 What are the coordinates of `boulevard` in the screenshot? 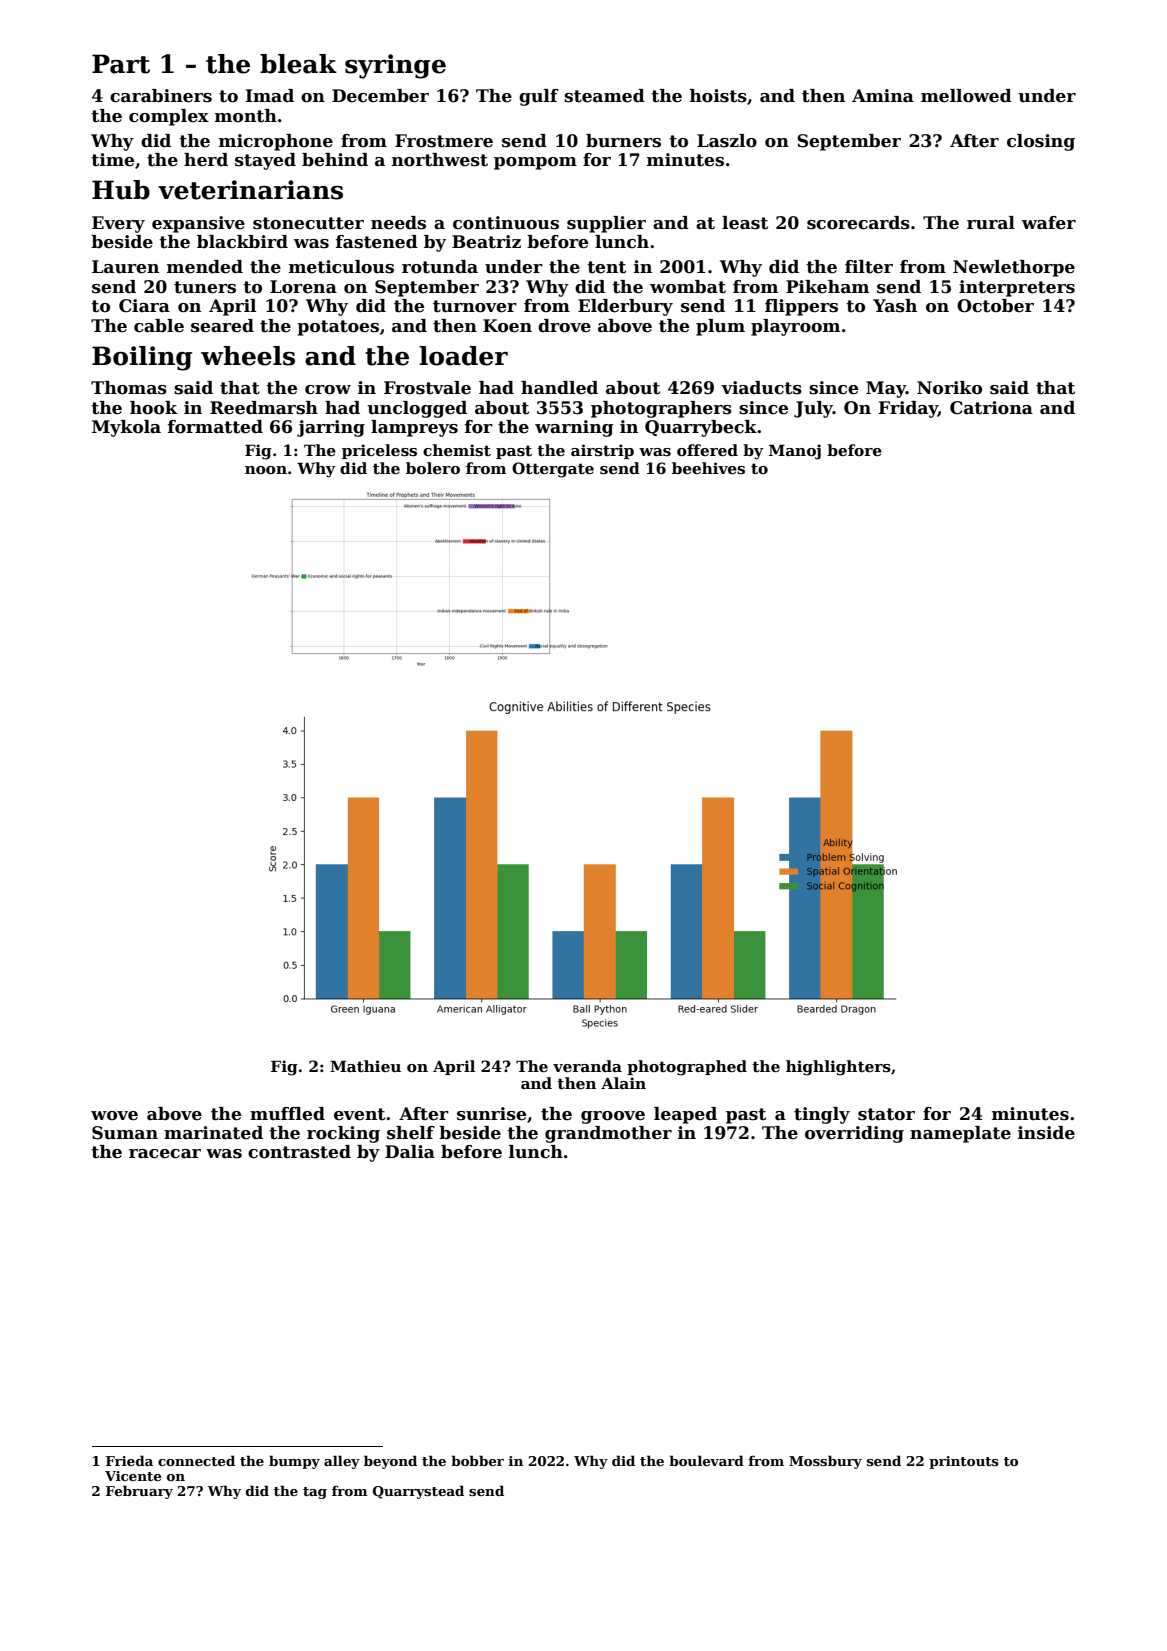 It's located at (706, 1460).
